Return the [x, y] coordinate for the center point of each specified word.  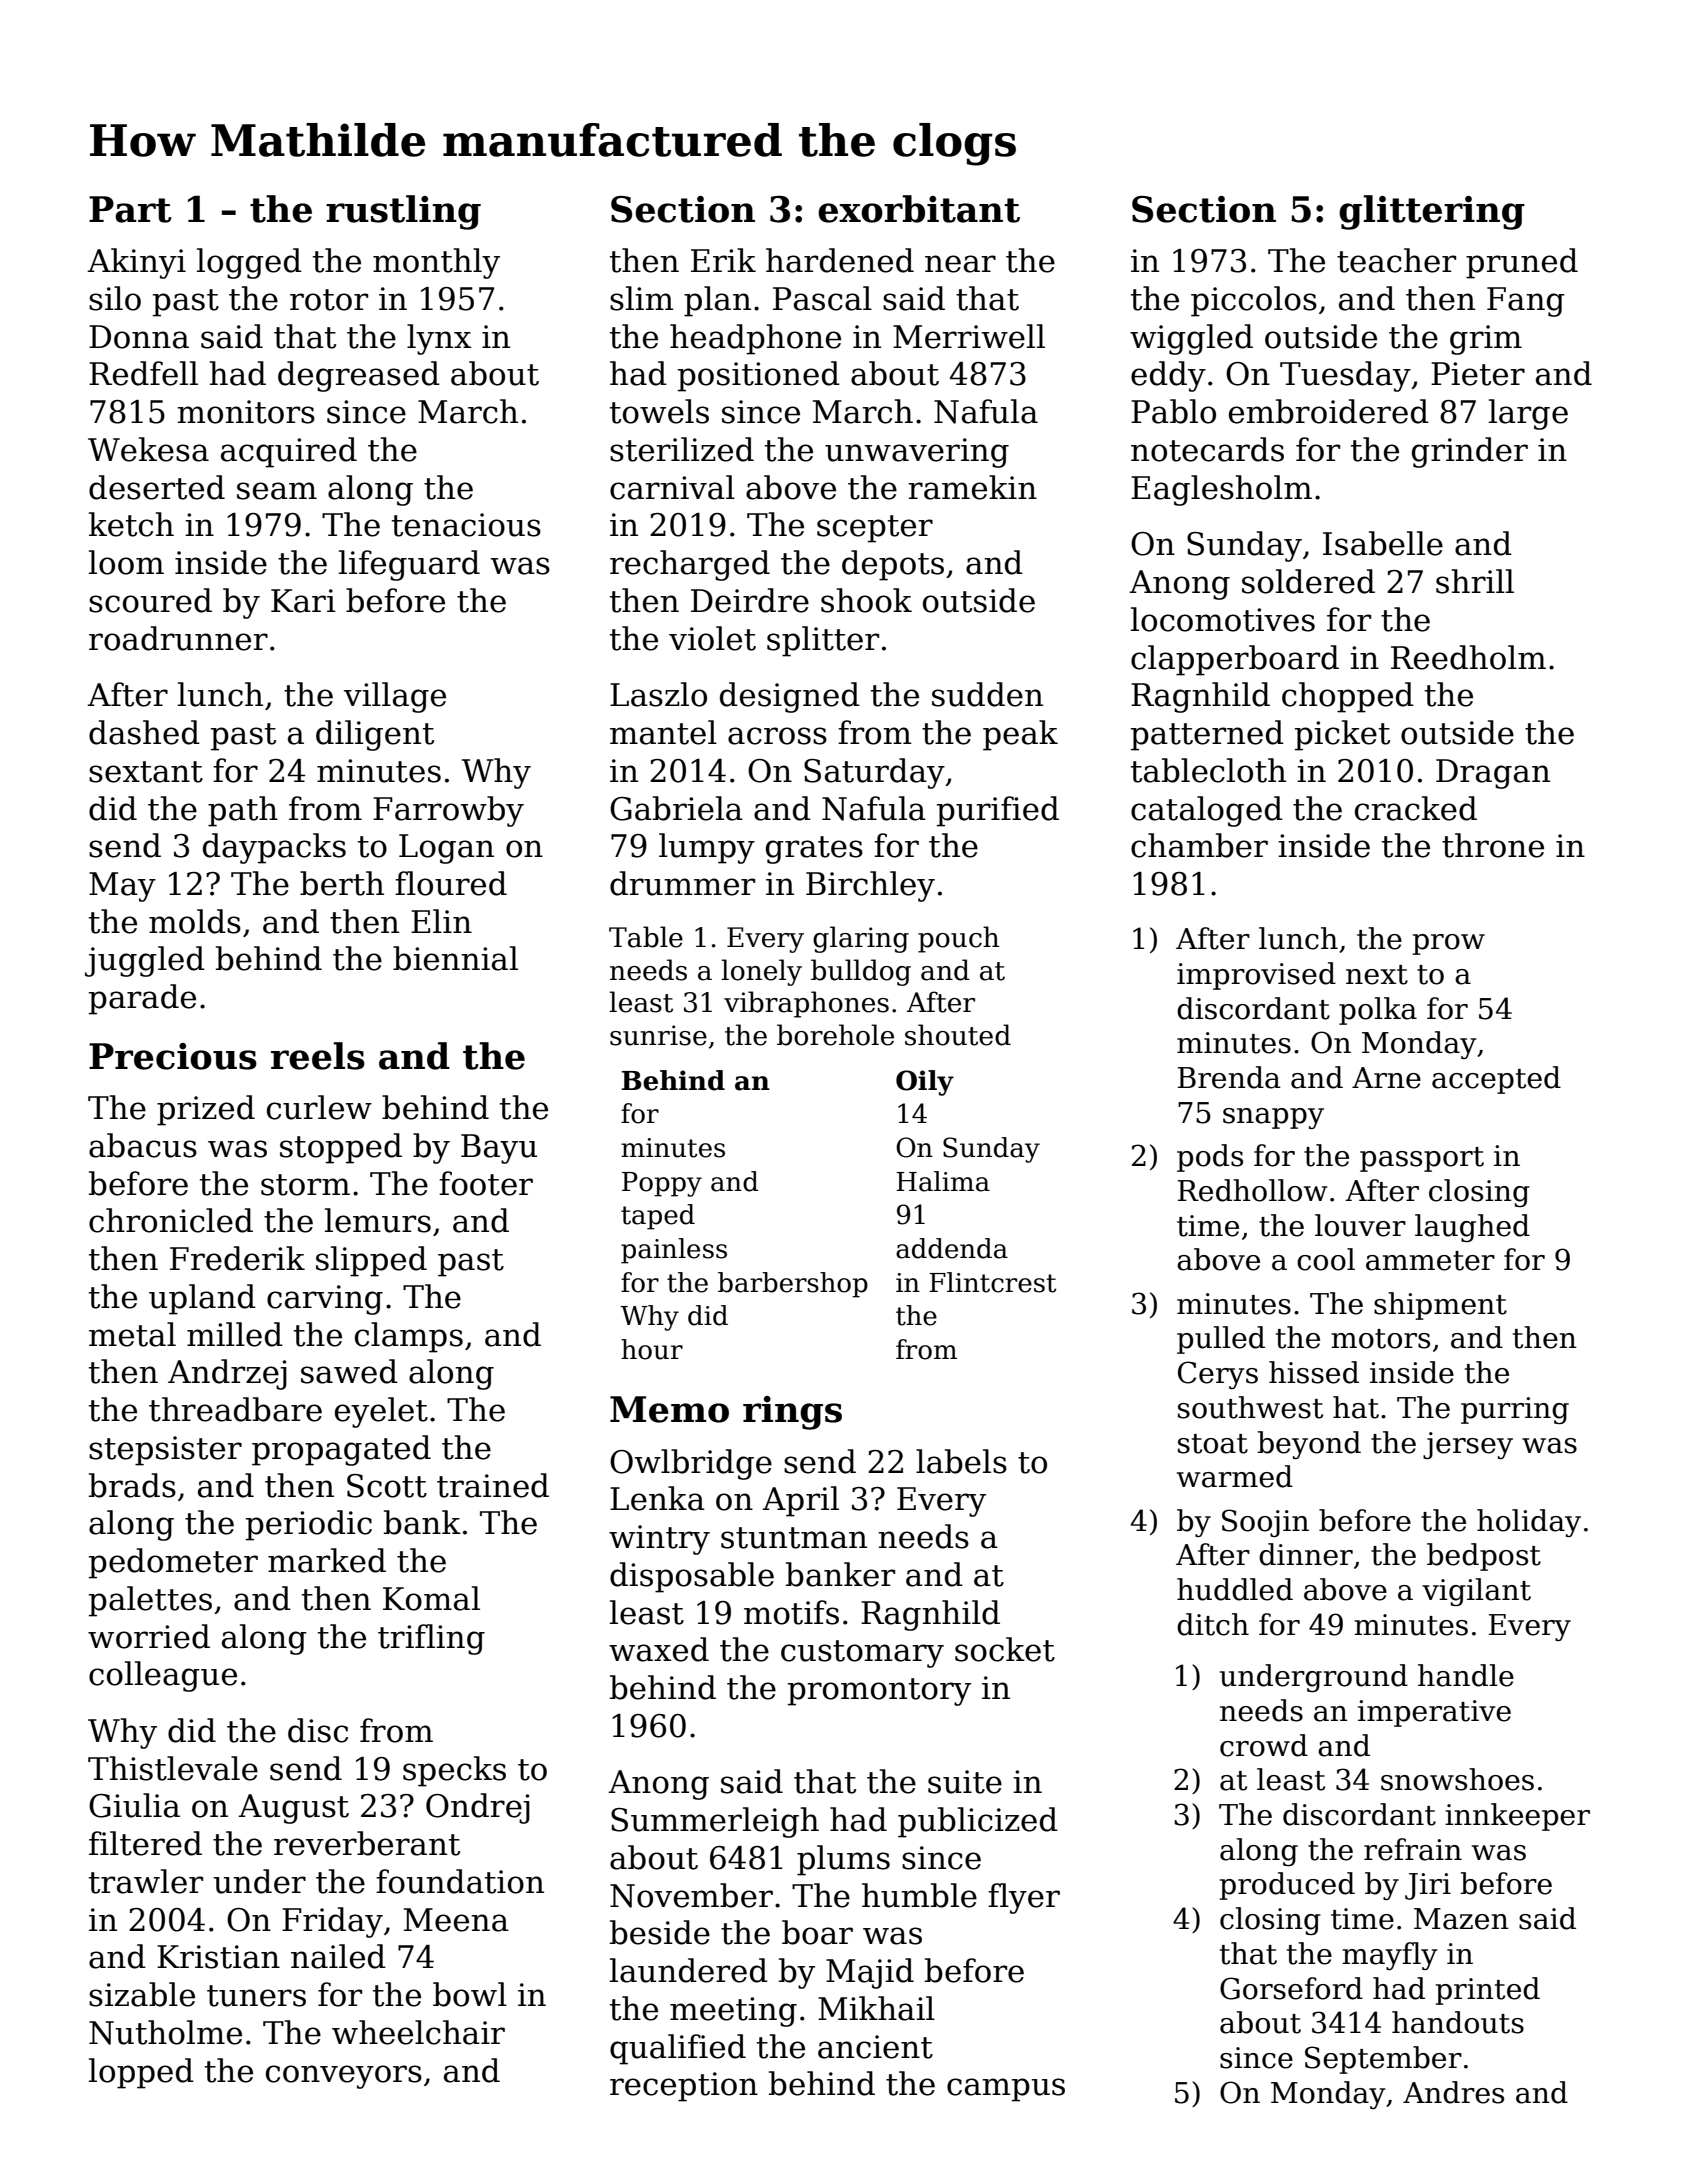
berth [342, 883]
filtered [145, 1843]
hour [652, 1349]
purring [1515, 1410]
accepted [1496, 1080]
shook [866, 600]
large [1528, 414]
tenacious [466, 525]
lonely [761, 972]
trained [493, 1485]
